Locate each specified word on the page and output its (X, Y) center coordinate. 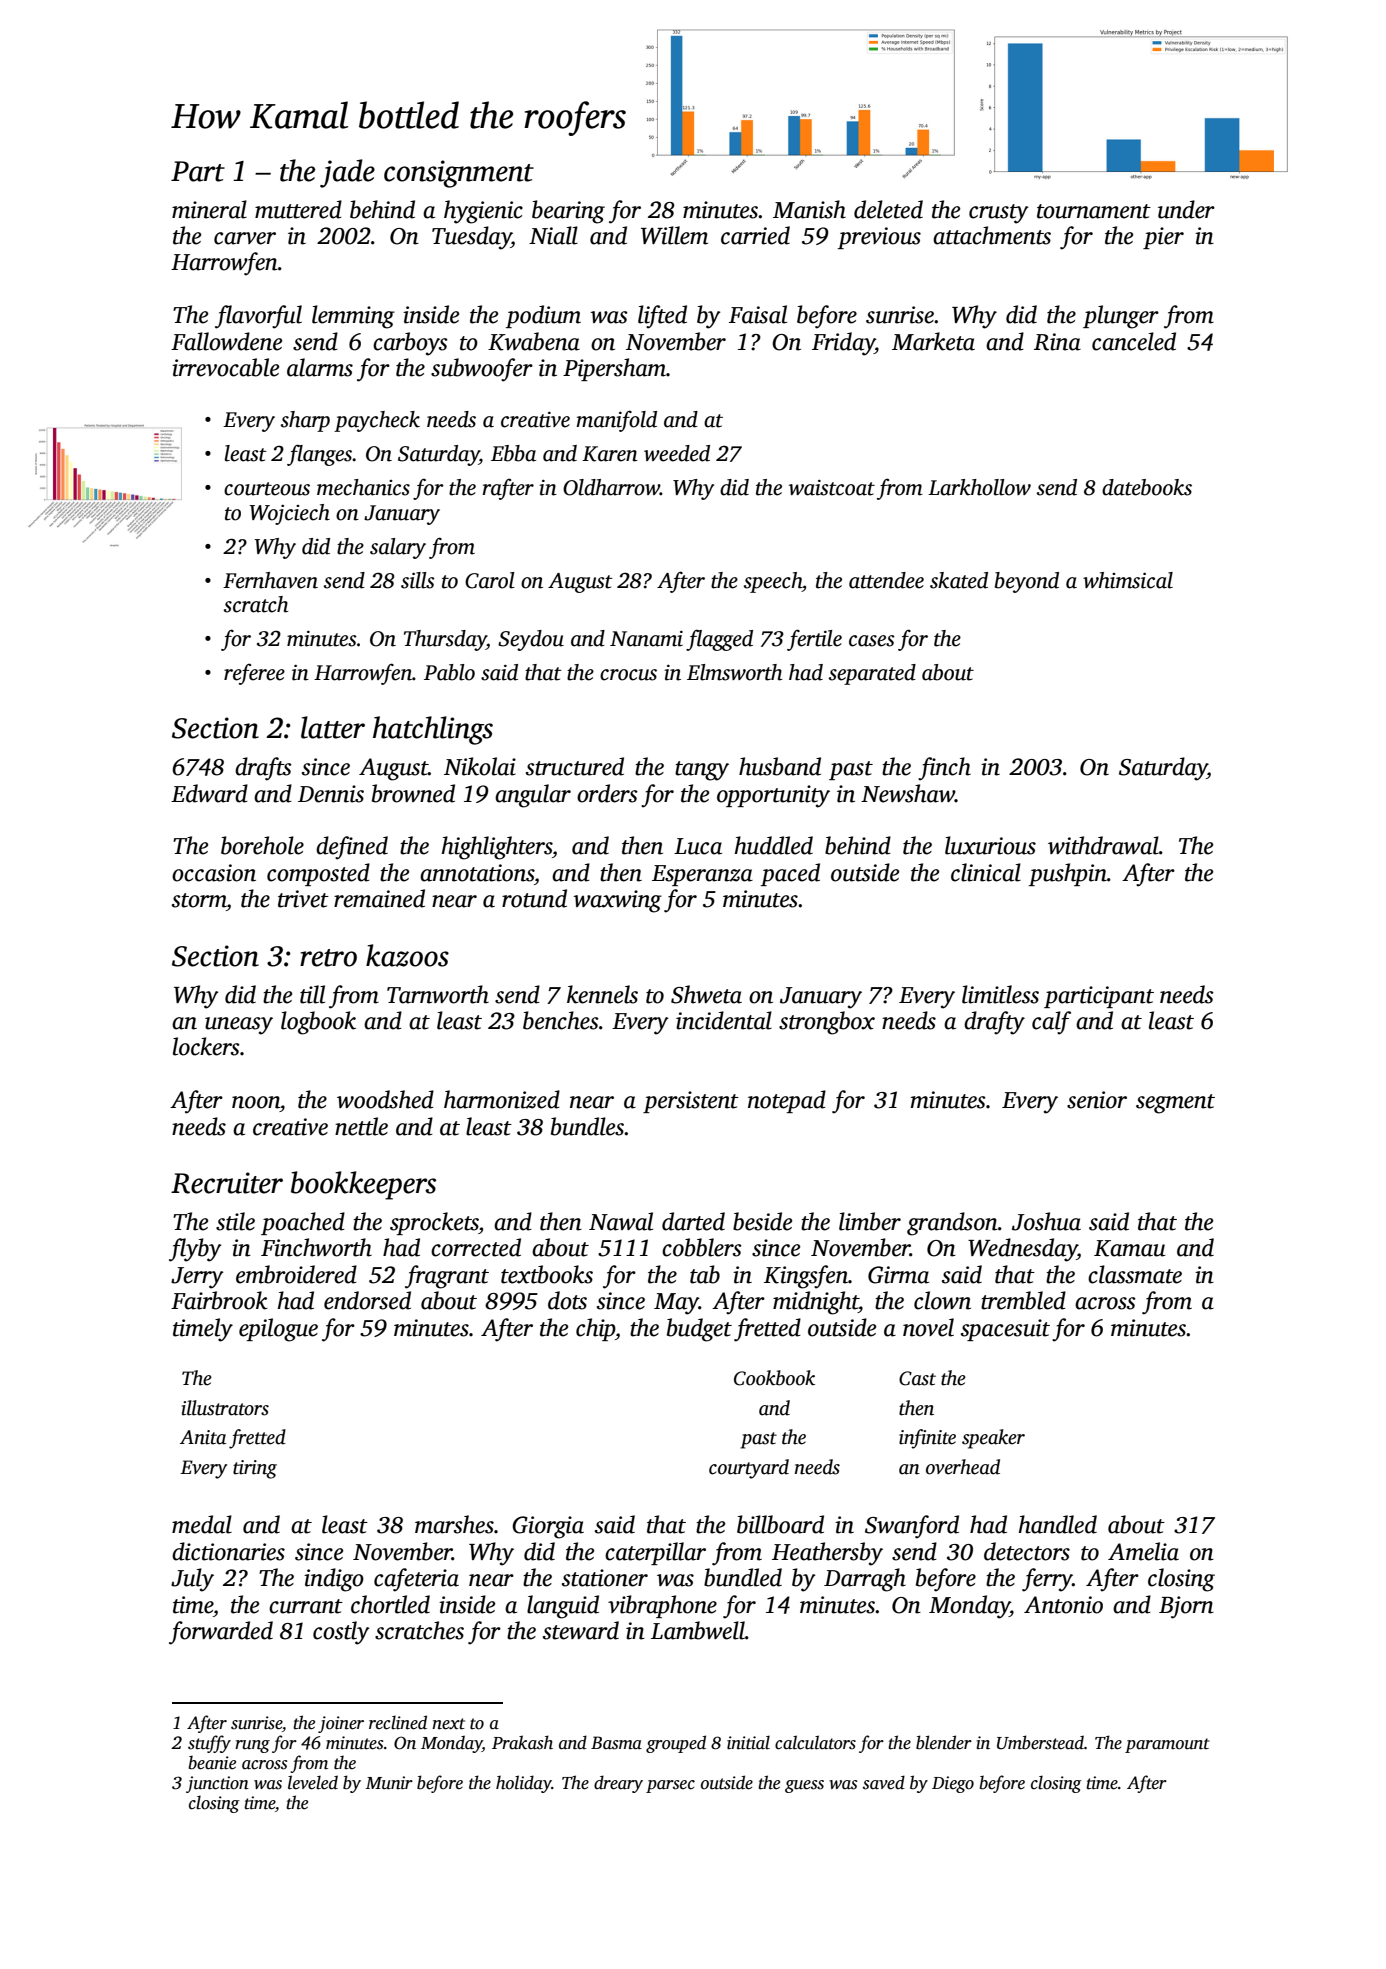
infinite (927, 1439)
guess (804, 1786)
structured (575, 766)
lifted (662, 317)
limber (870, 1221)
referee (254, 674)
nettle (361, 1126)
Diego (953, 1784)
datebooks (1147, 487)
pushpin (1068, 874)
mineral (209, 209)
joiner (341, 1724)
